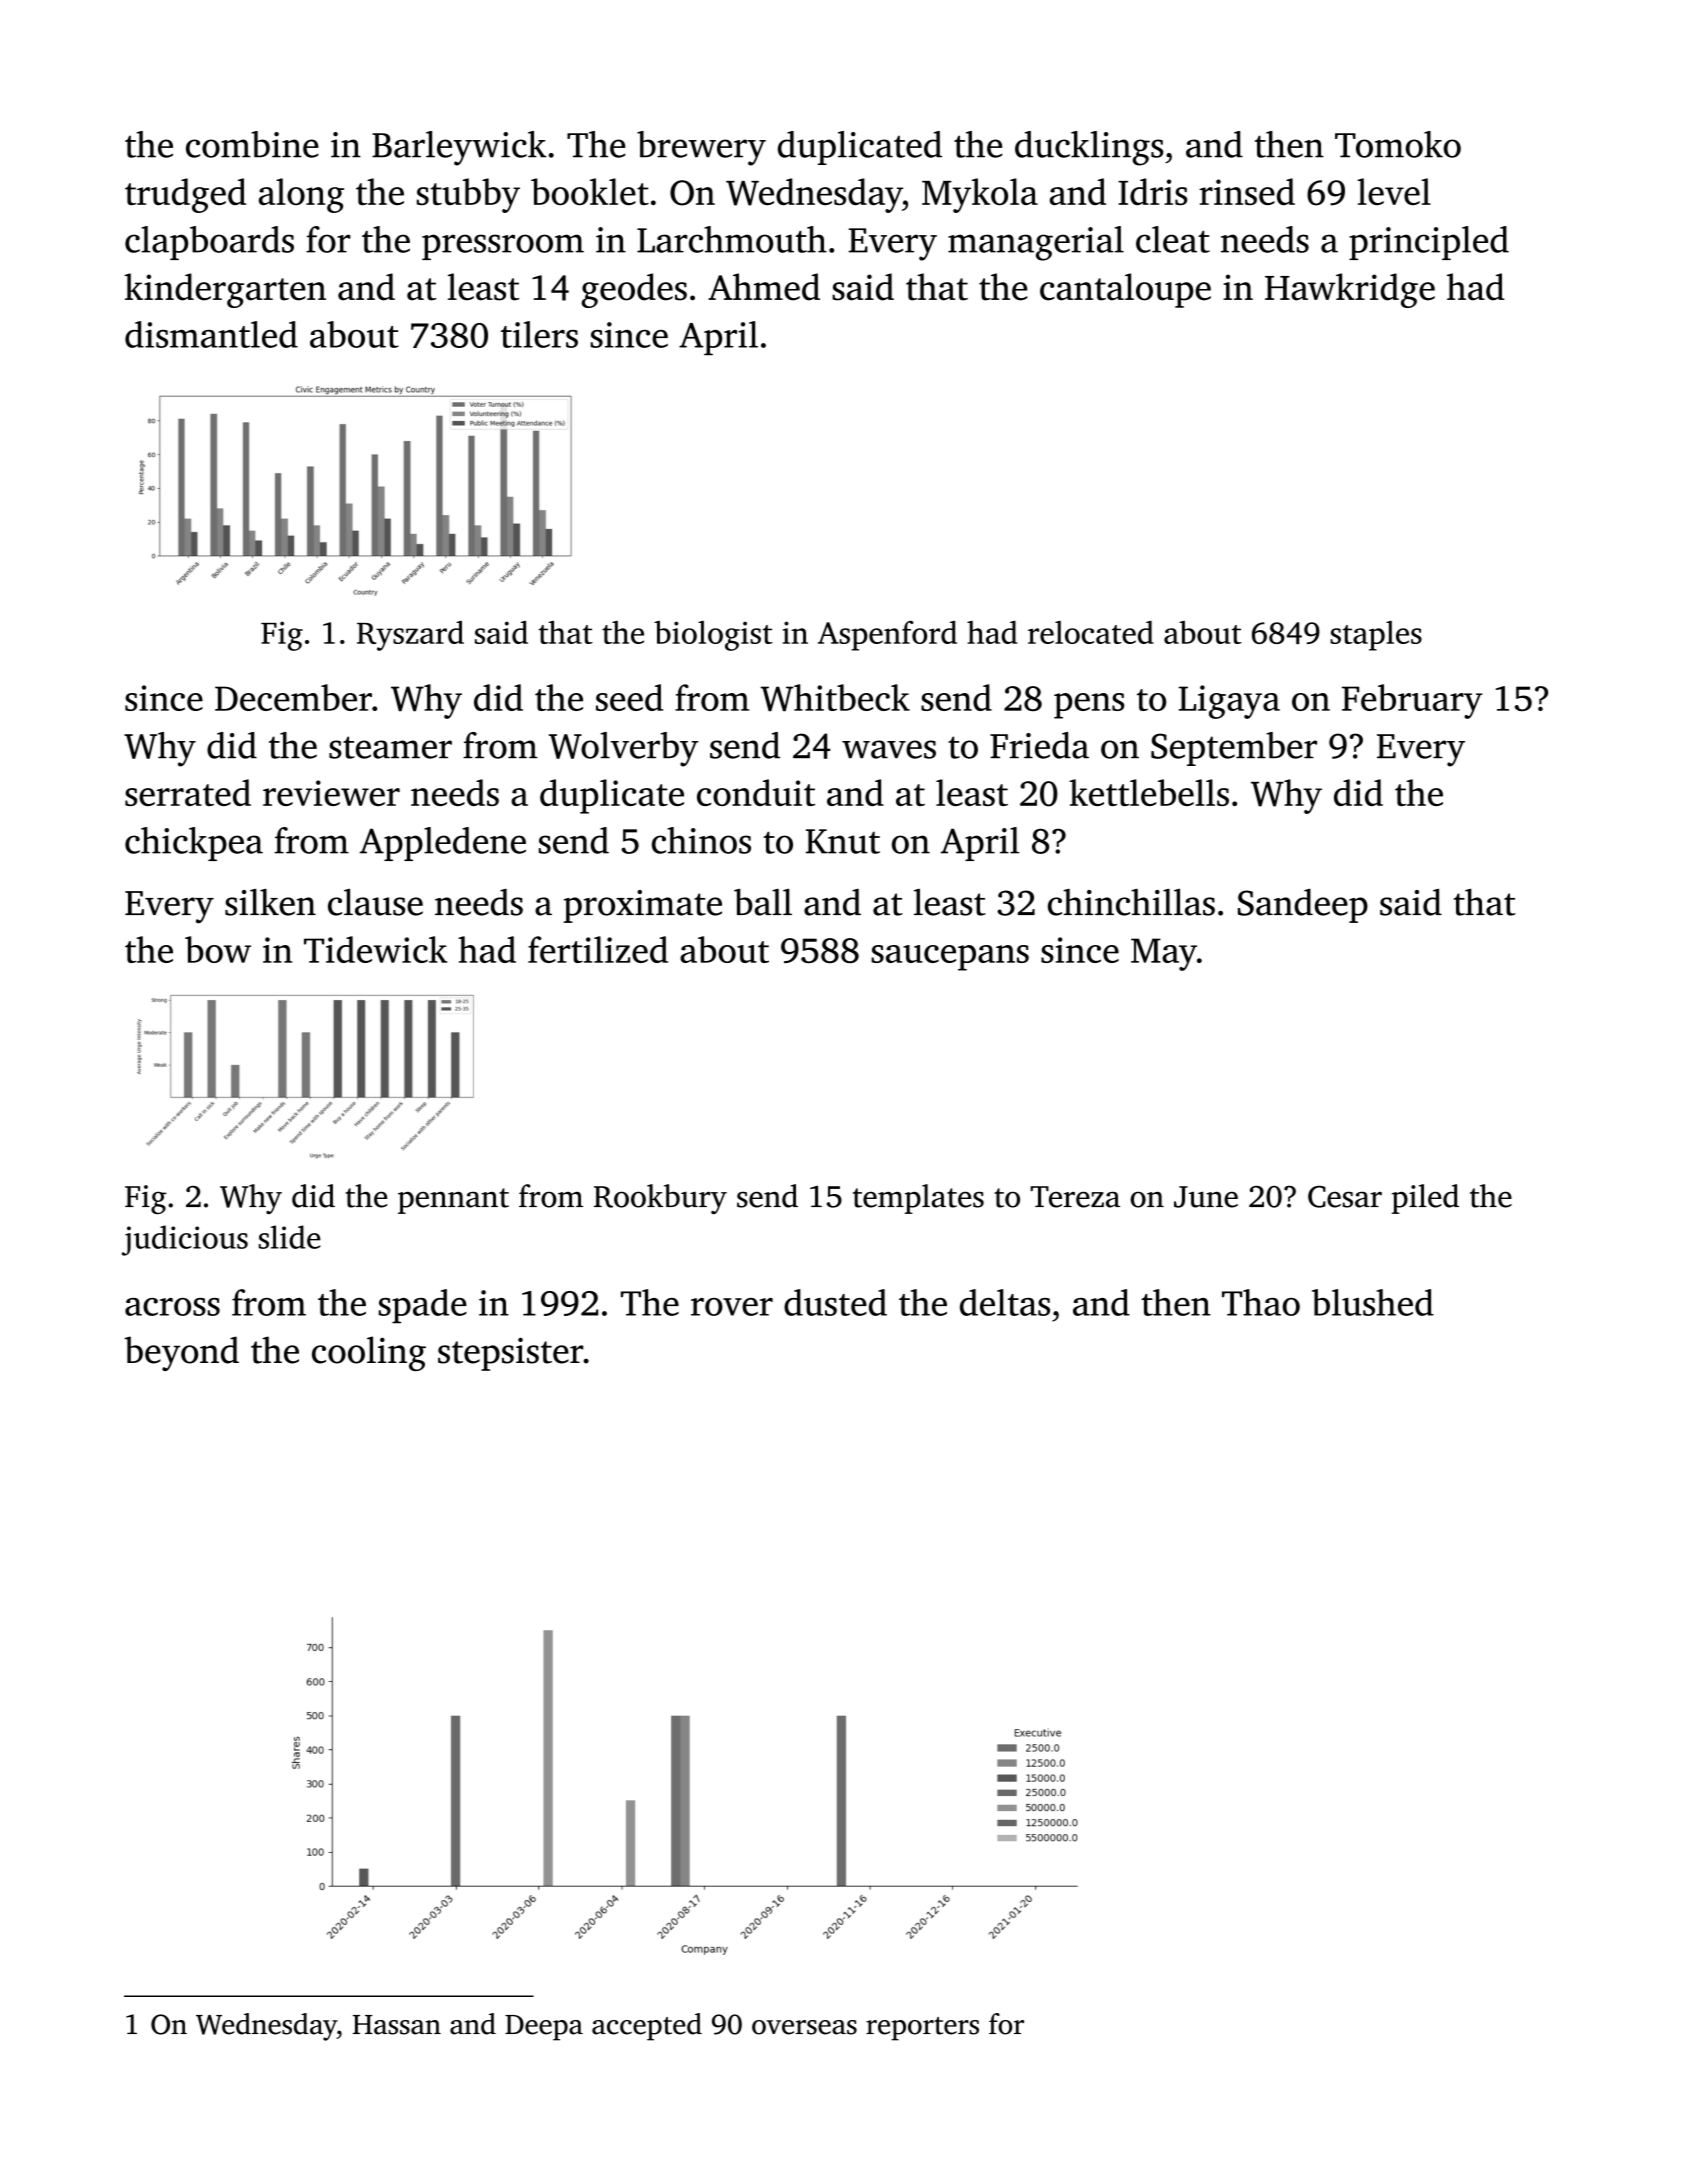 Image resolution: width=1683 pixels, height=2178 pixels. What do you see at coordinates (510, 1354) in the screenshot?
I see `stepsister` at bounding box center [510, 1354].
